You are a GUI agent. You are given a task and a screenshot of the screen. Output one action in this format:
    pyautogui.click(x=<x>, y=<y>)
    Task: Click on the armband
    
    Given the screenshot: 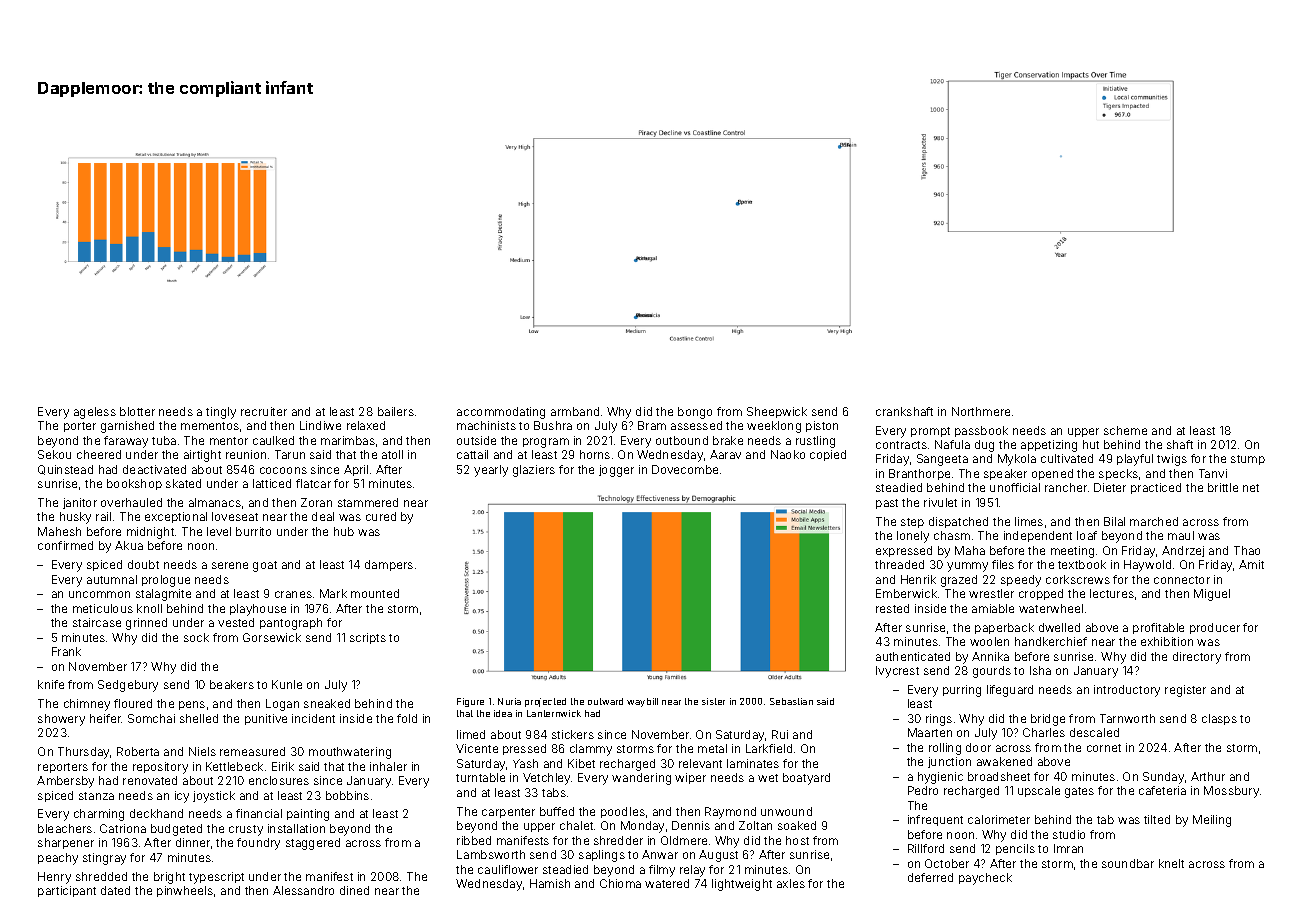 What is the action you would take?
    pyautogui.click(x=575, y=411)
